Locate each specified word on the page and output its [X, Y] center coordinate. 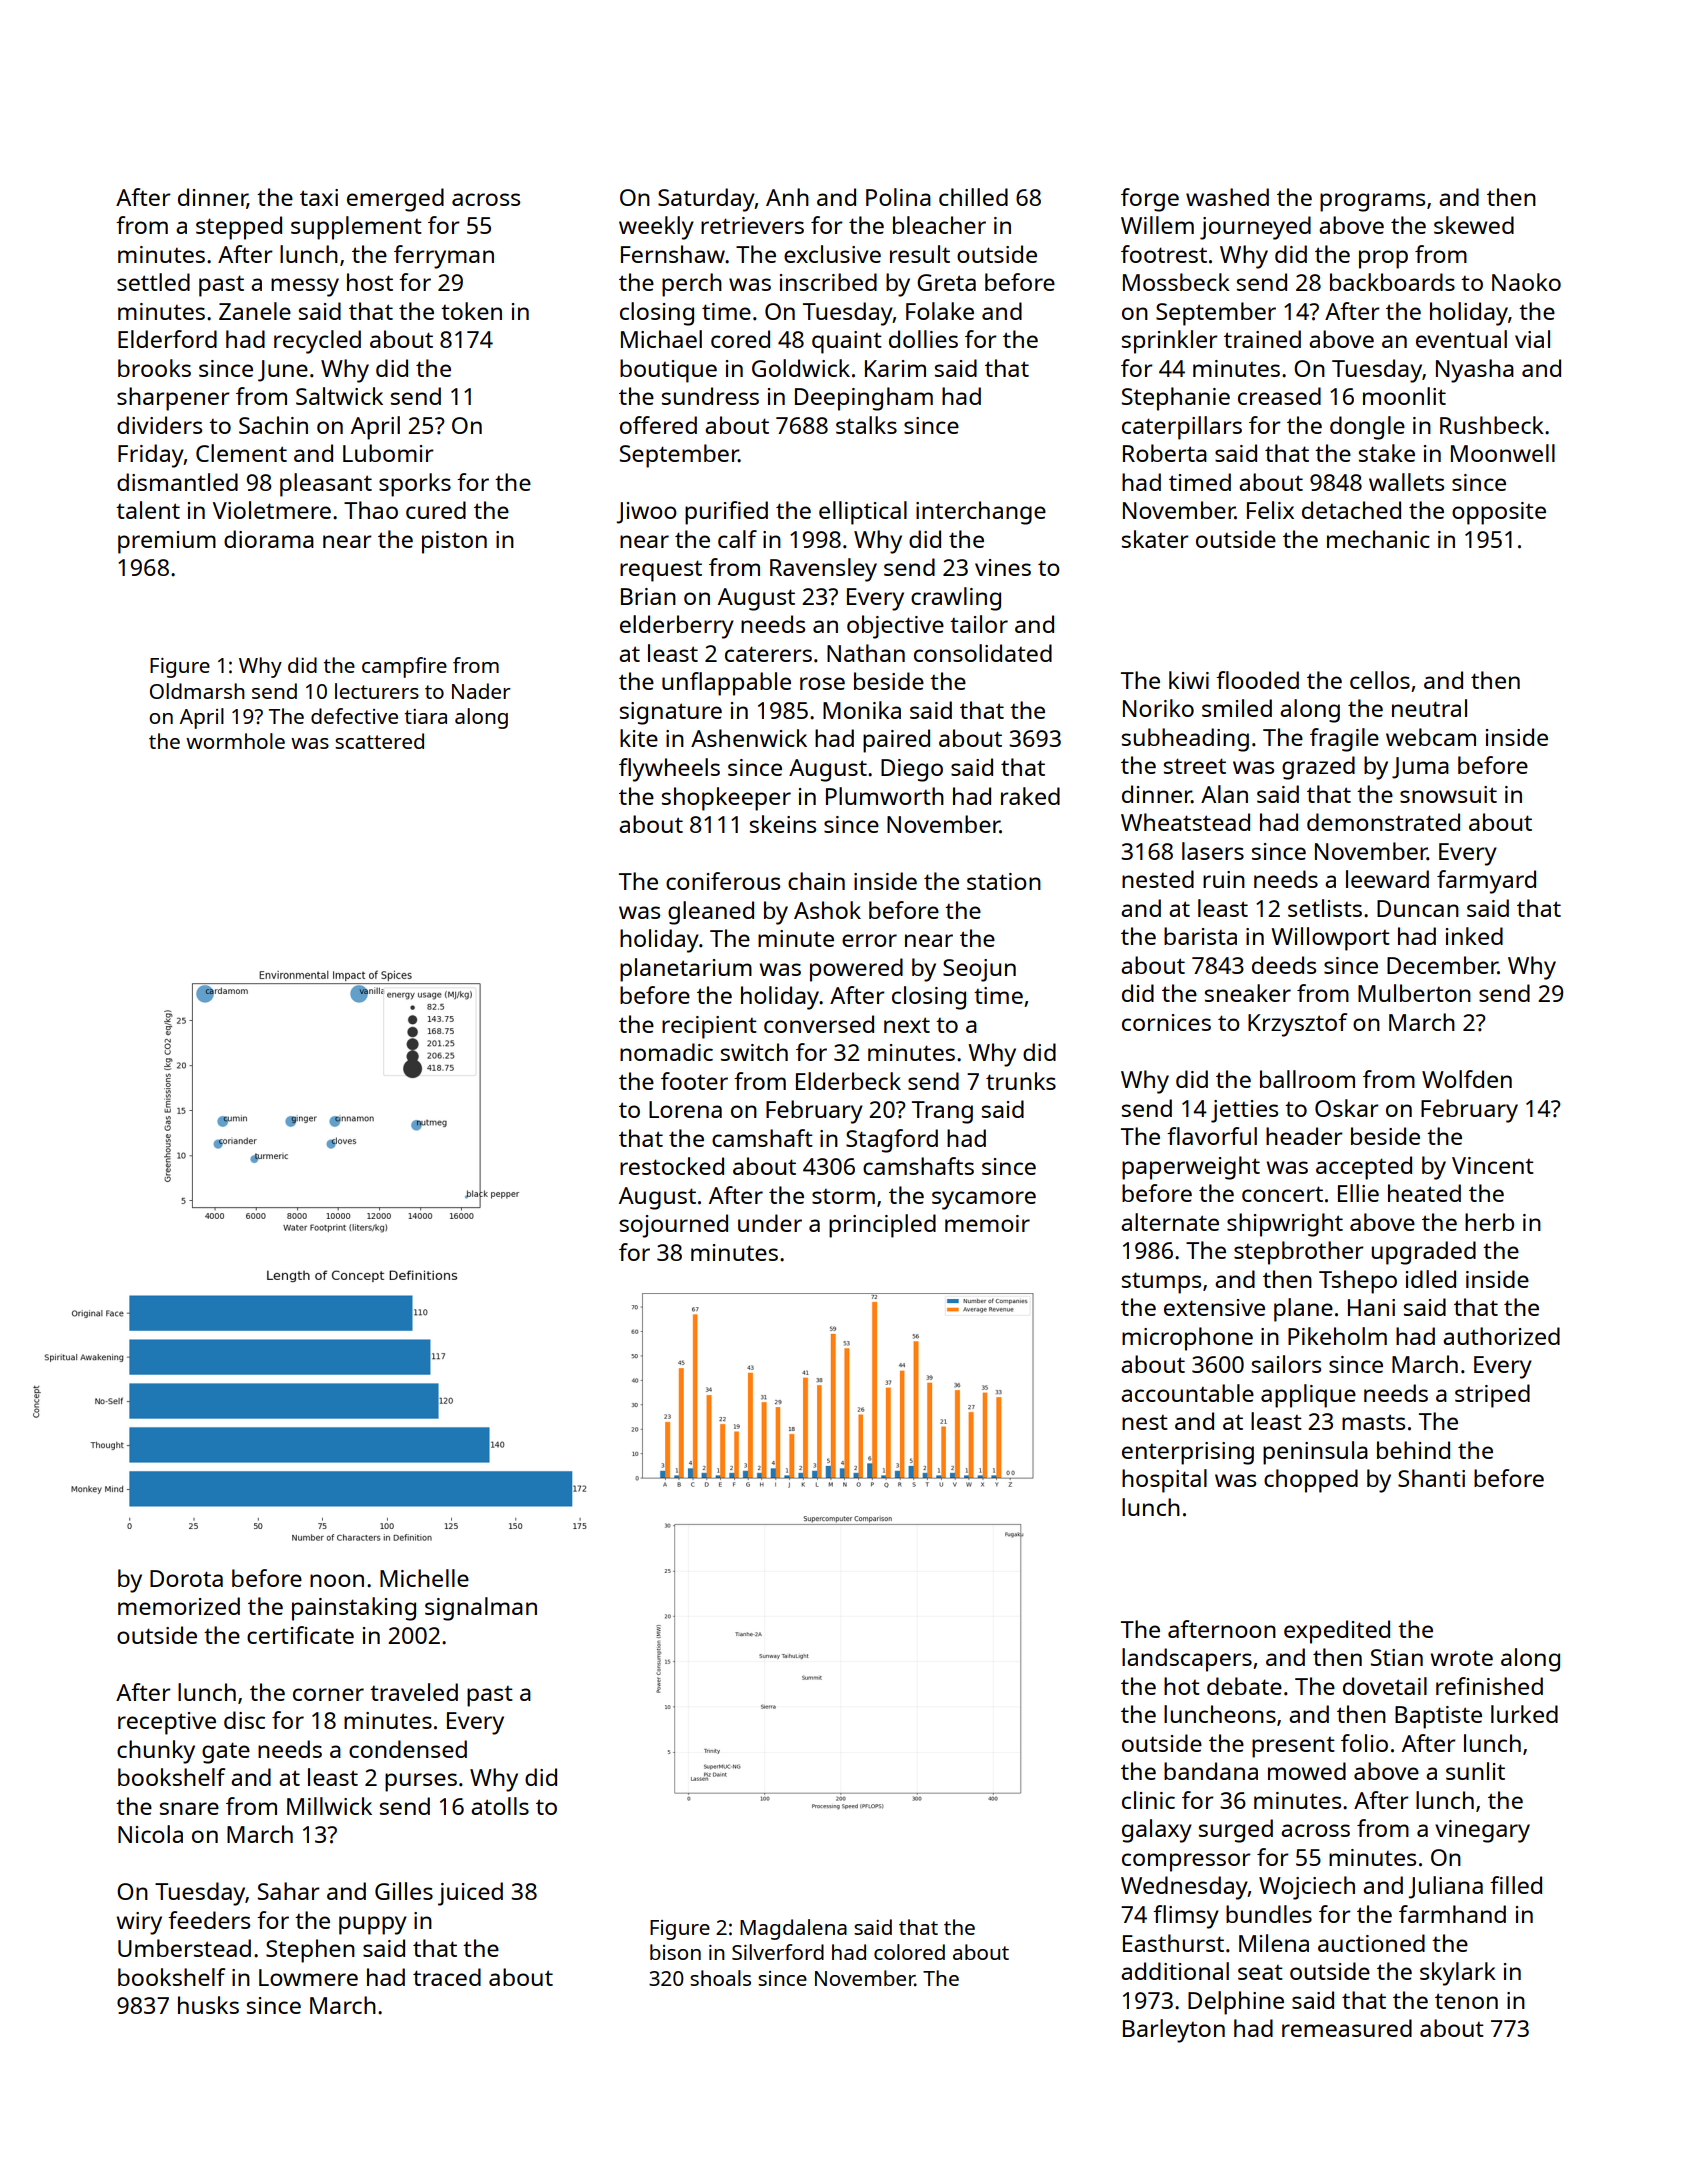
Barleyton [1174, 2031]
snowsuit [1448, 794]
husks [208, 2005]
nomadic [666, 1052]
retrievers [752, 225]
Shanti [1431, 1478]
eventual [1461, 339]
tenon [1466, 2001]
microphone [1187, 1339]
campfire [404, 667]
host [370, 282]
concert [1282, 1194]
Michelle [424, 1578]
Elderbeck [848, 1081]
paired [896, 741]
